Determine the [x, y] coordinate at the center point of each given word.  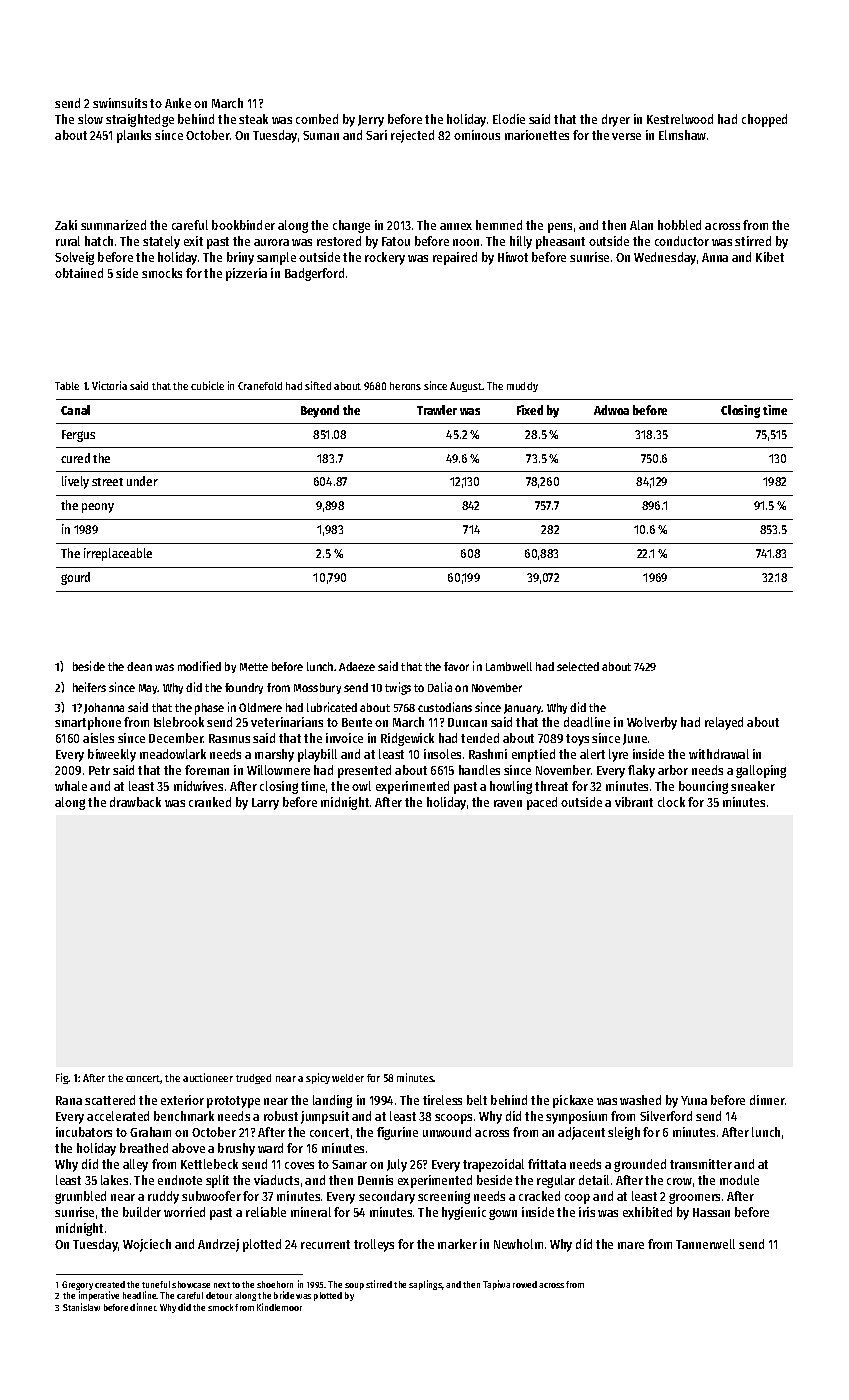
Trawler [437, 410]
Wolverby [652, 723]
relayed [724, 723]
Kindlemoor [279, 1307]
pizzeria [246, 274]
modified [199, 666]
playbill [317, 755]
